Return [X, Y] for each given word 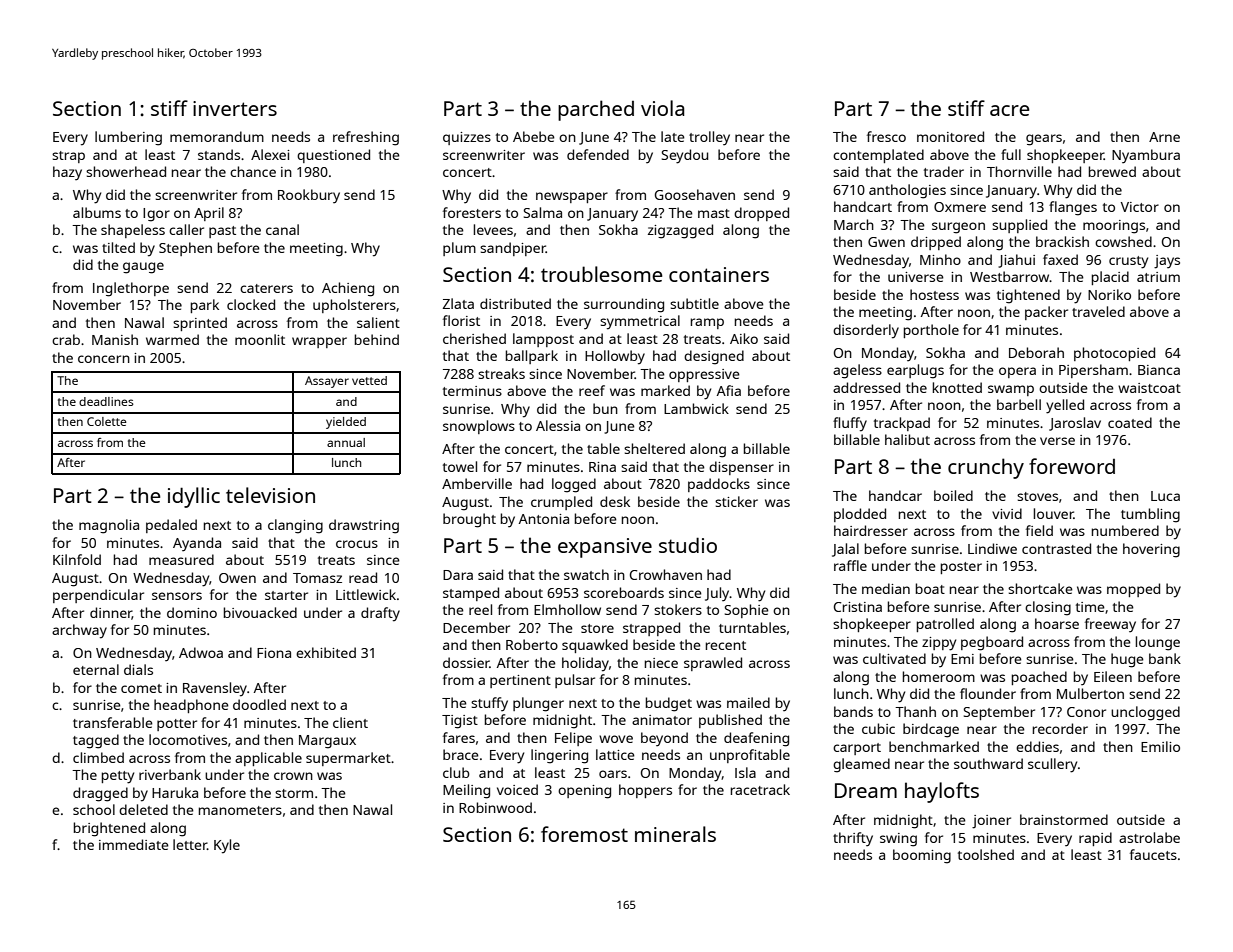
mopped [1133, 590]
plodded [860, 515]
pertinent [520, 681]
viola [662, 108]
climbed [98, 757]
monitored [950, 136]
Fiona [274, 653]
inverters [235, 108]
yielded [346, 423]
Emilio [1160, 746]
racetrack [760, 789]
